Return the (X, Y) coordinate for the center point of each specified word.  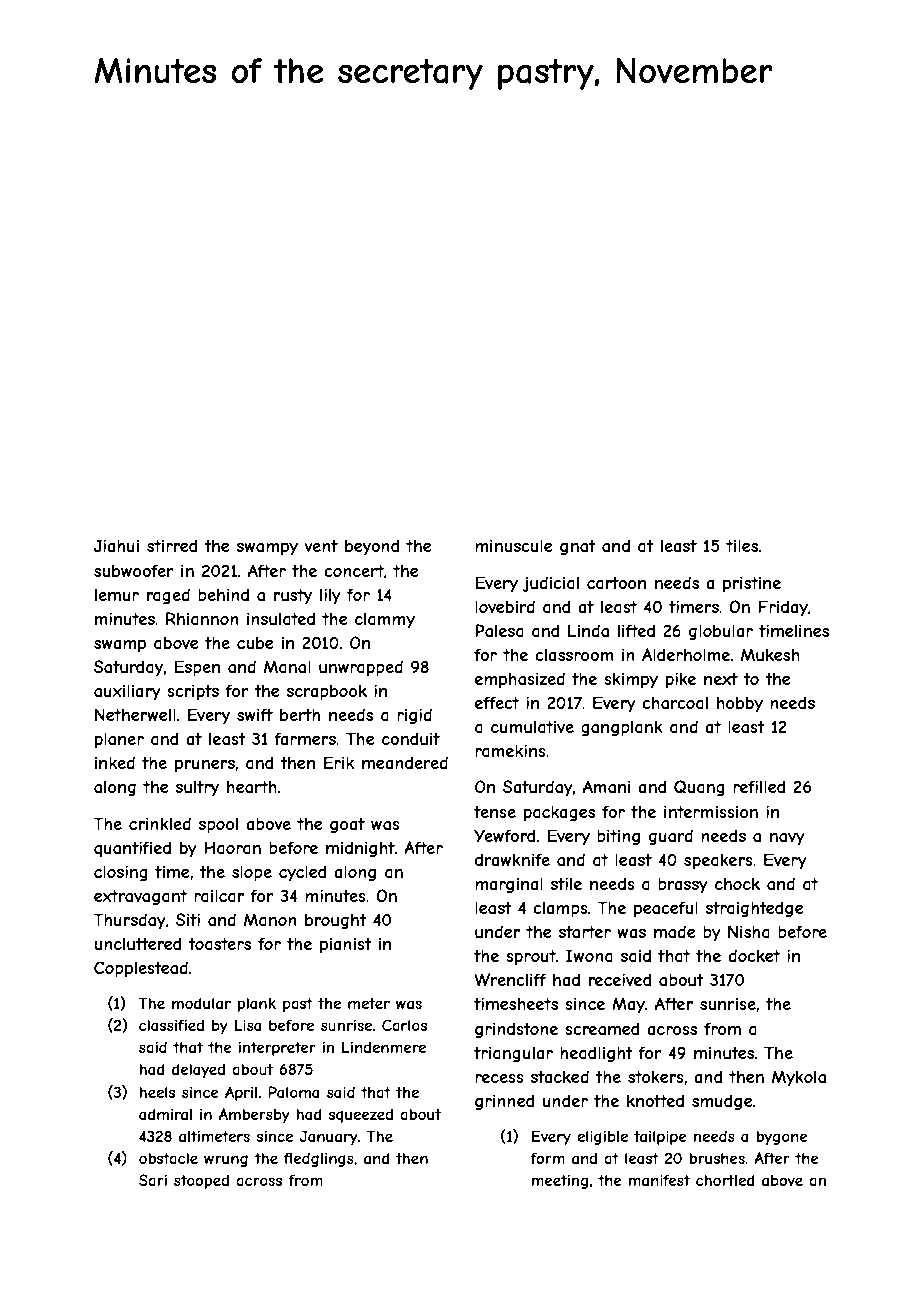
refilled (759, 786)
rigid (414, 716)
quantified (132, 849)
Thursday (129, 921)
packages (559, 813)
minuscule (513, 545)
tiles (742, 545)
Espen (197, 668)
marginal (509, 885)
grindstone (516, 1030)
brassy (683, 885)
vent (321, 546)
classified (171, 1025)
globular (721, 632)
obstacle (168, 1158)
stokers (656, 1077)
